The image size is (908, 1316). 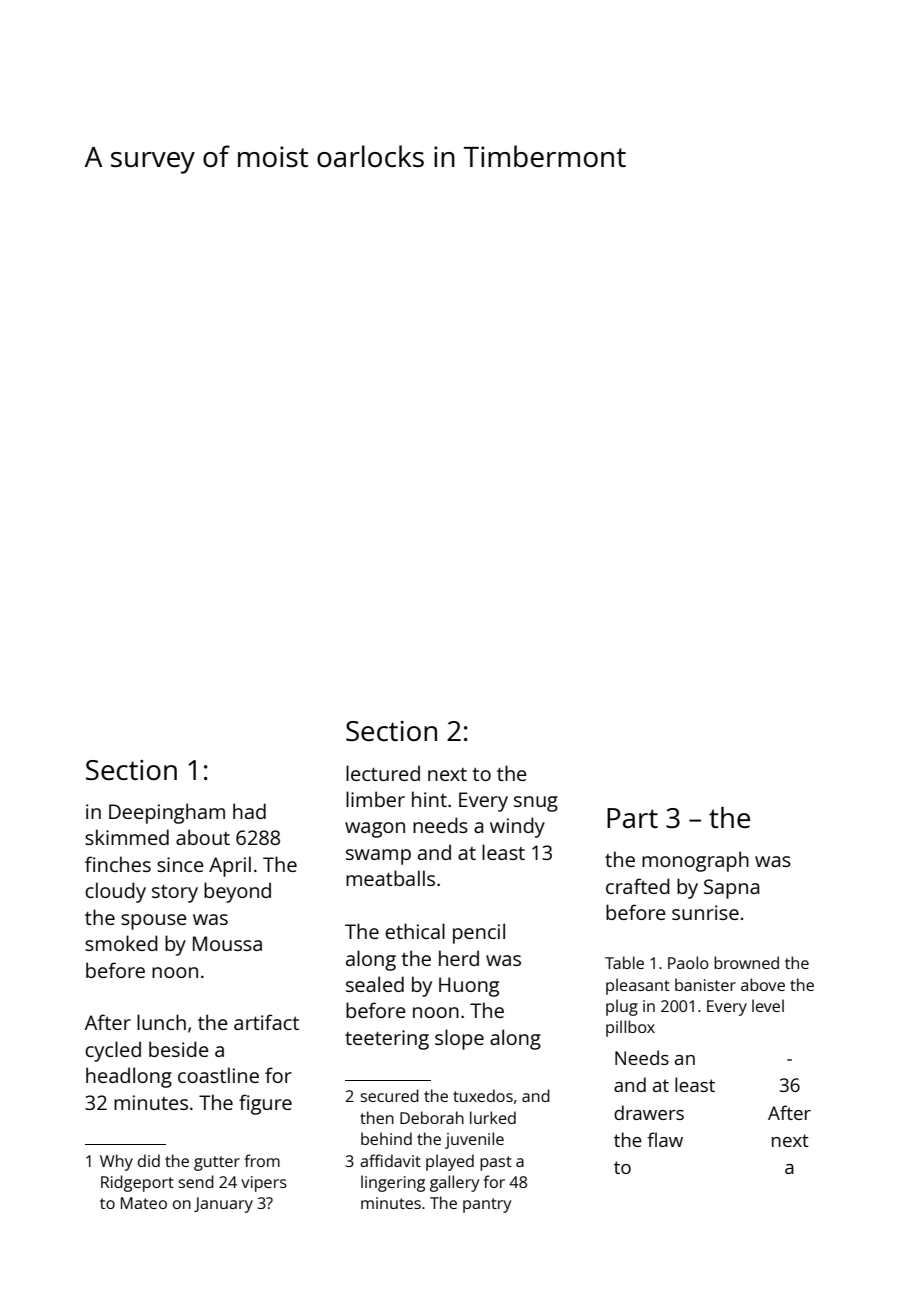 I want to click on skimmed, so click(x=127, y=837).
